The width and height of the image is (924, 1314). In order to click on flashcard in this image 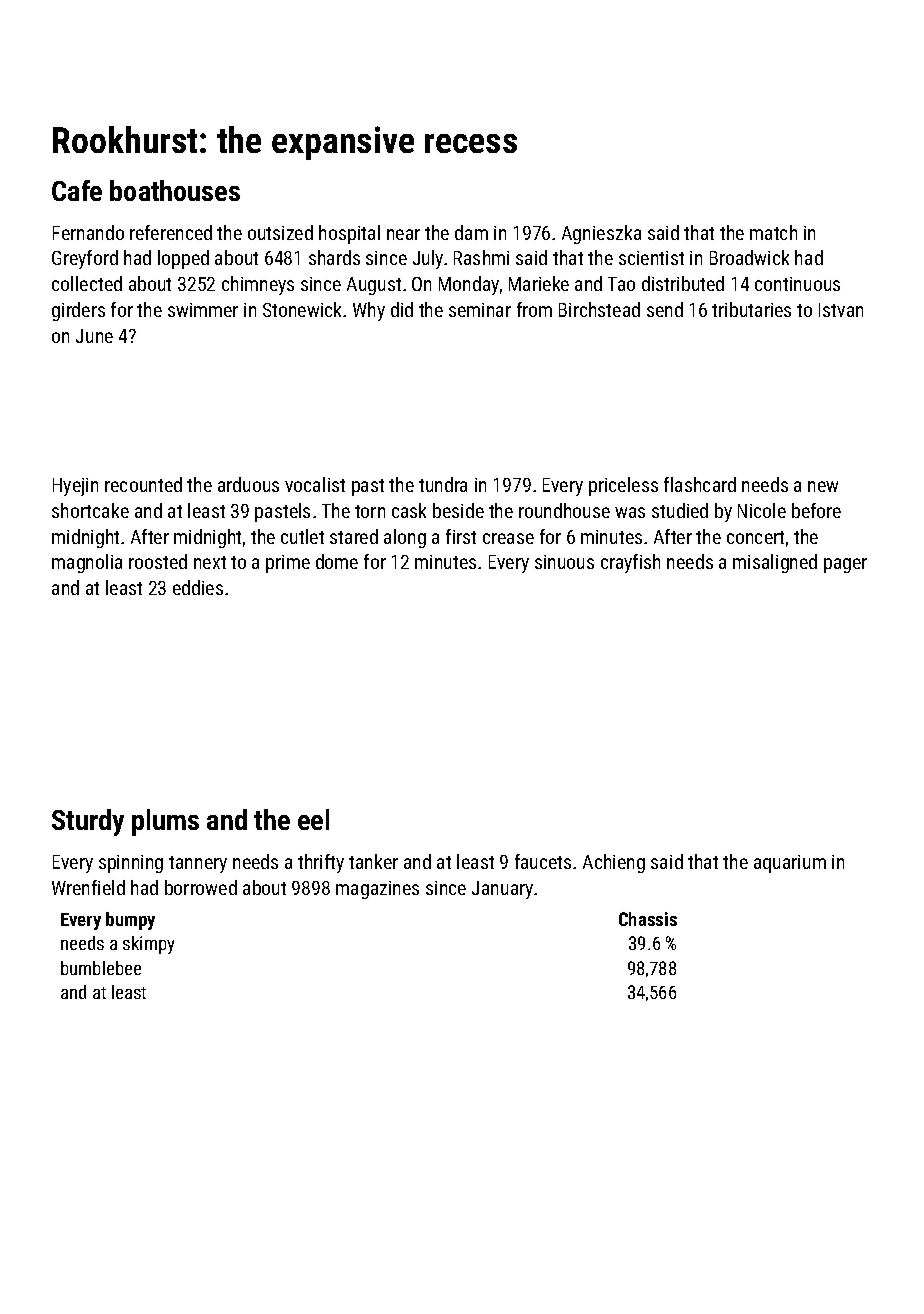, I will do `click(700, 484)`.
